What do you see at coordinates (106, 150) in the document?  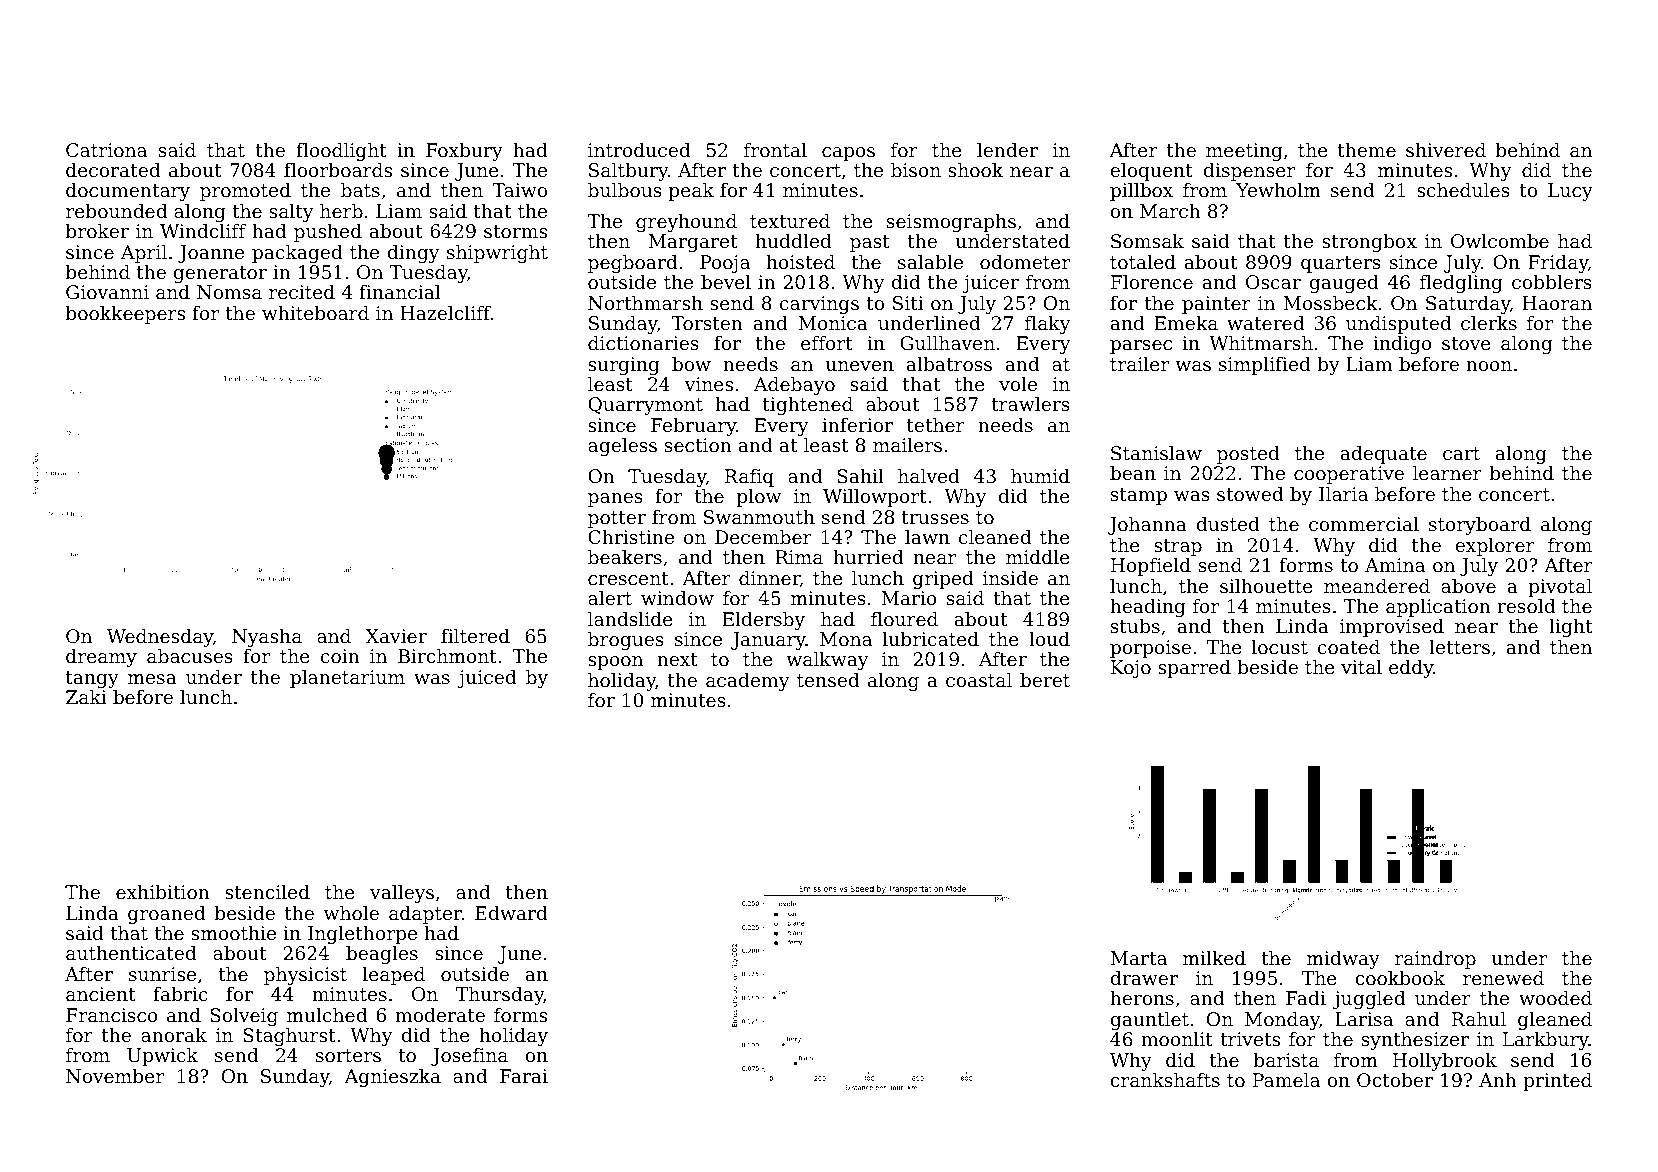 I see `Catriona` at bounding box center [106, 150].
